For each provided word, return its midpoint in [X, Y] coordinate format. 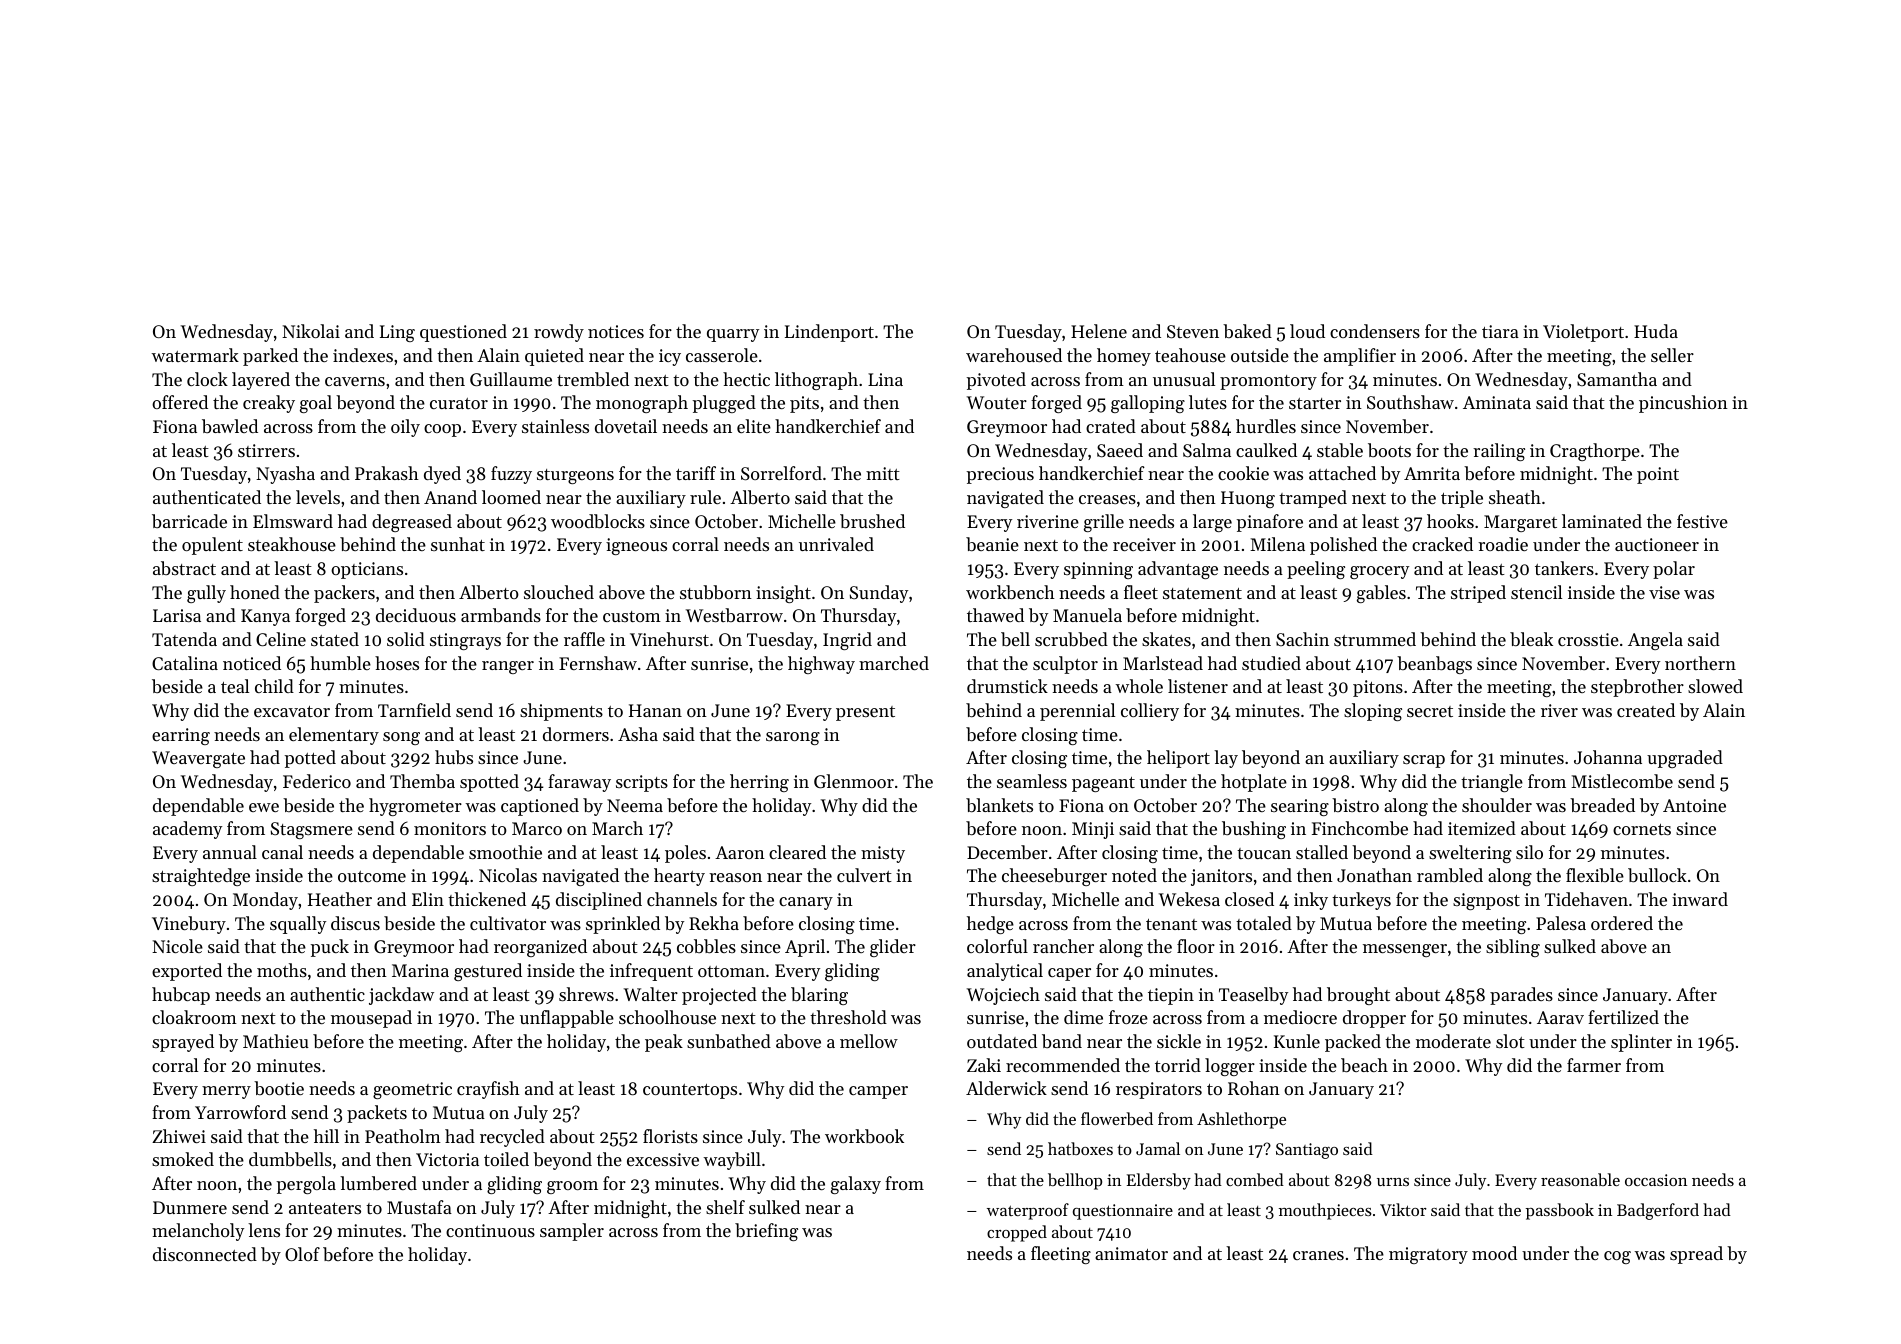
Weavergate [198, 759]
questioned [463, 333]
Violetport [1583, 333]
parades [1521, 996]
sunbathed [729, 1041]
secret [1430, 711]
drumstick [1007, 686]
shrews [586, 994]
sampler [572, 1232]
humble [340, 663]
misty [883, 854]
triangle [1492, 783]
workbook [864, 1136]
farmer [1594, 1065]
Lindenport [829, 333]
